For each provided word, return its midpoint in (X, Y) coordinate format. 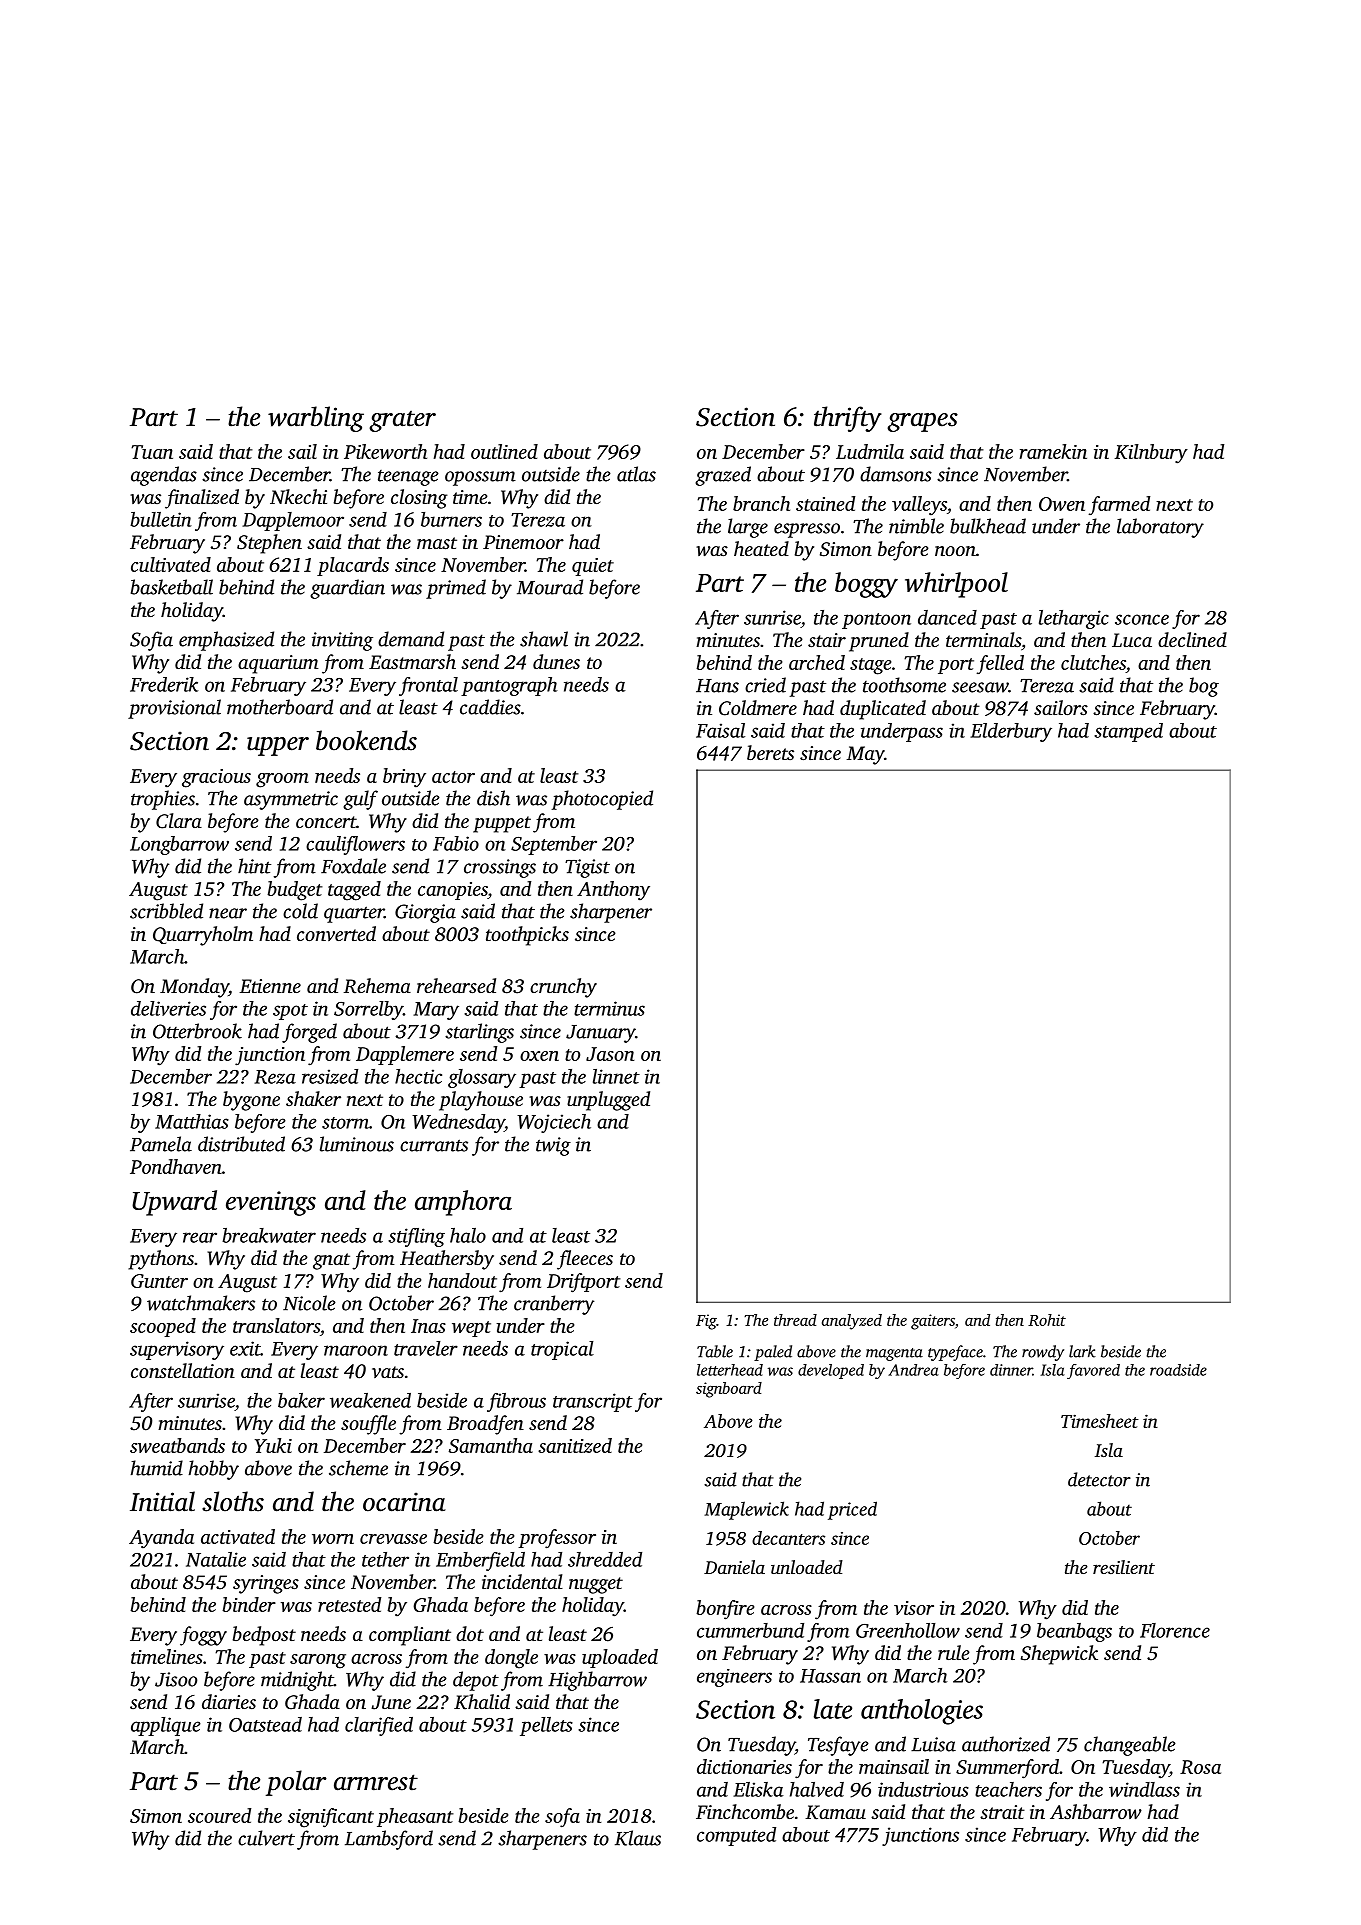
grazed (723, 476)
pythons (161, 1260)
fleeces (585, 1260)
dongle (511, 1659)
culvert (266, 1838)
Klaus (638, 1838)
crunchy (563, 988)
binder (249, 1604)
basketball (172, 587)
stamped (1128, 732)
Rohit (1047, 1320)
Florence (1175, 1630)
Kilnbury (1151, 454)
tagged (354, 891)
